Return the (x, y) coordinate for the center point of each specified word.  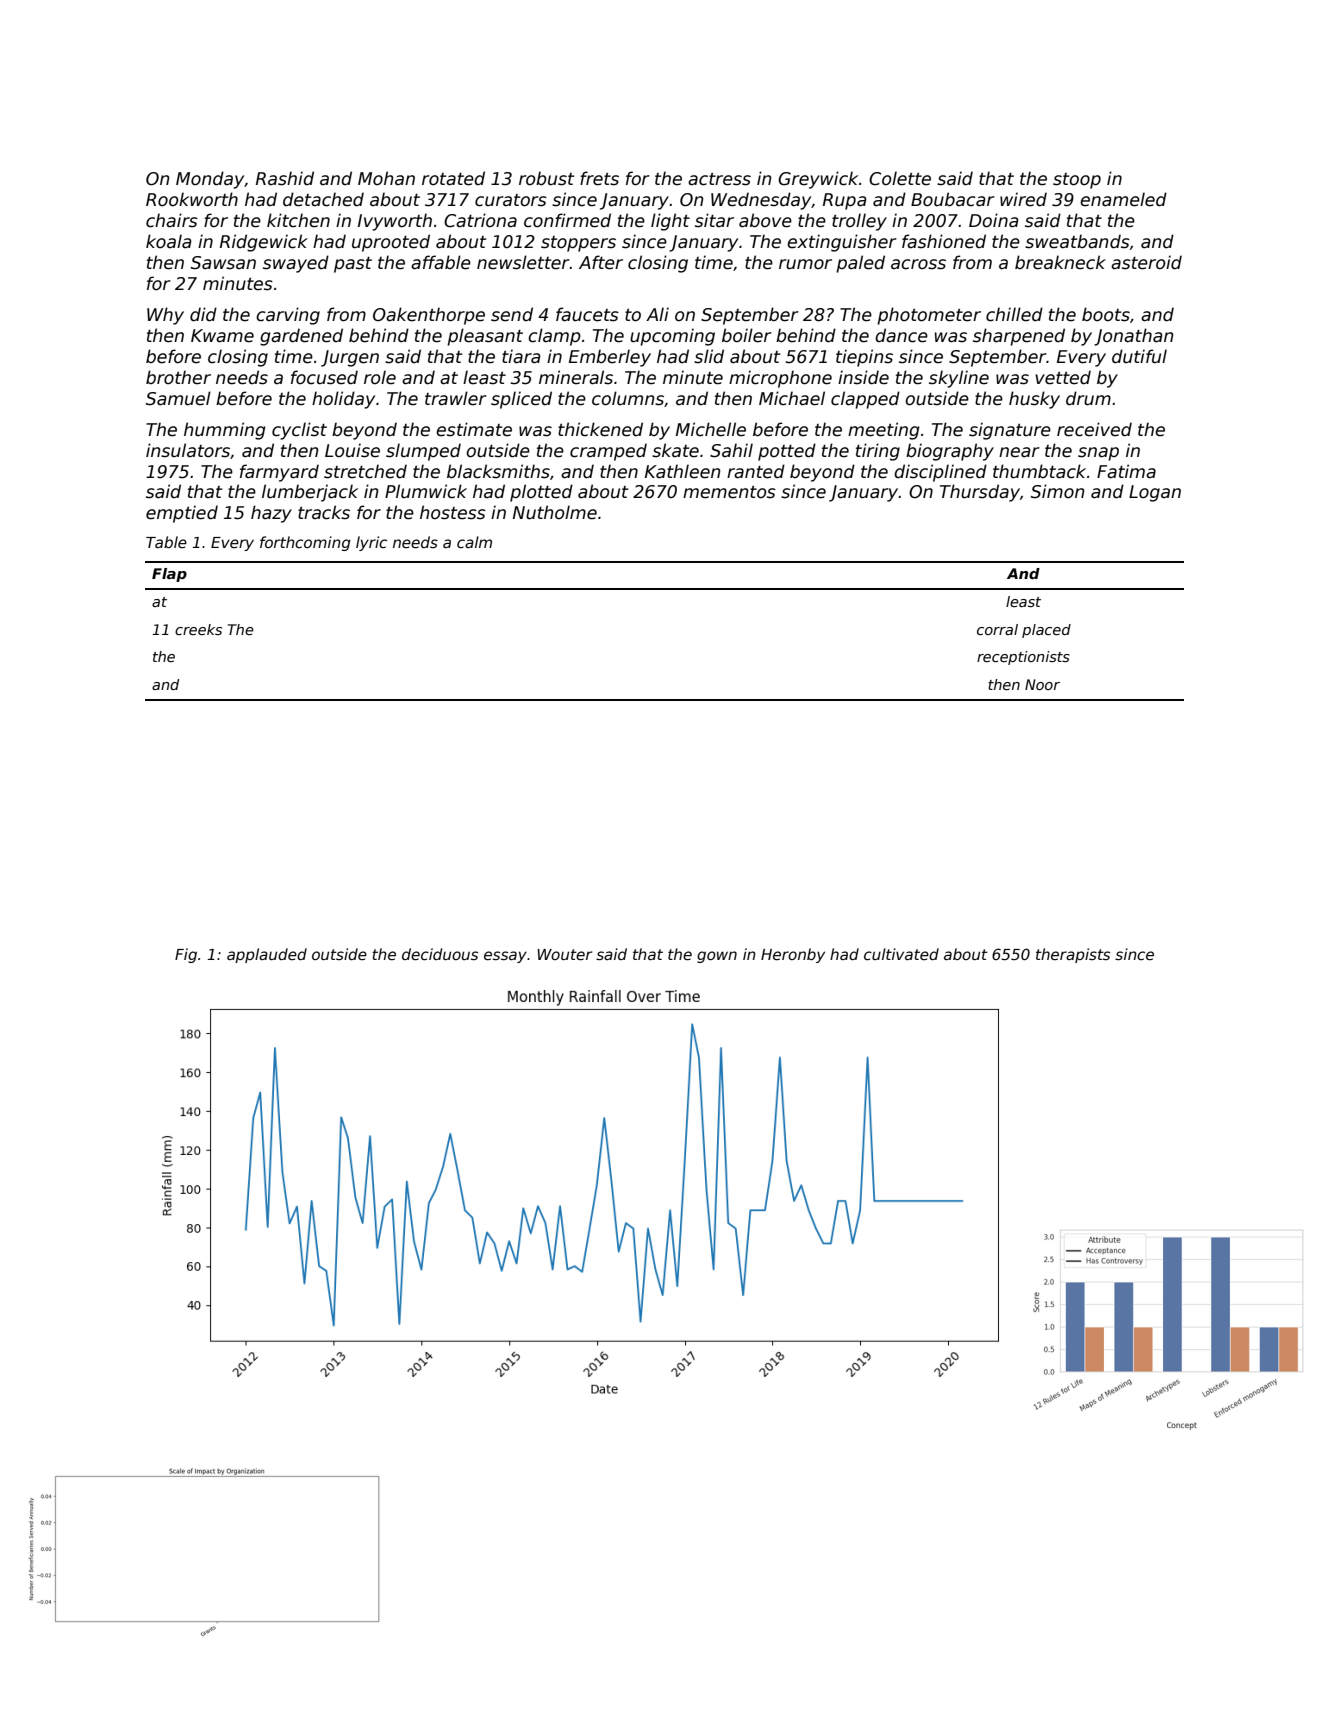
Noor (1042, 684)
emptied (182, 514)
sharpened (1019, 337)
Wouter (564, 954)
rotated (453, 178)
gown (717, 957)
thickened (600, 429)
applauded (267, 955)
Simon (1057, 491)
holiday (343, 400)
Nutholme (555, 512)
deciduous (440, 954)
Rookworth (192, 199)
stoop (1077, 181)
